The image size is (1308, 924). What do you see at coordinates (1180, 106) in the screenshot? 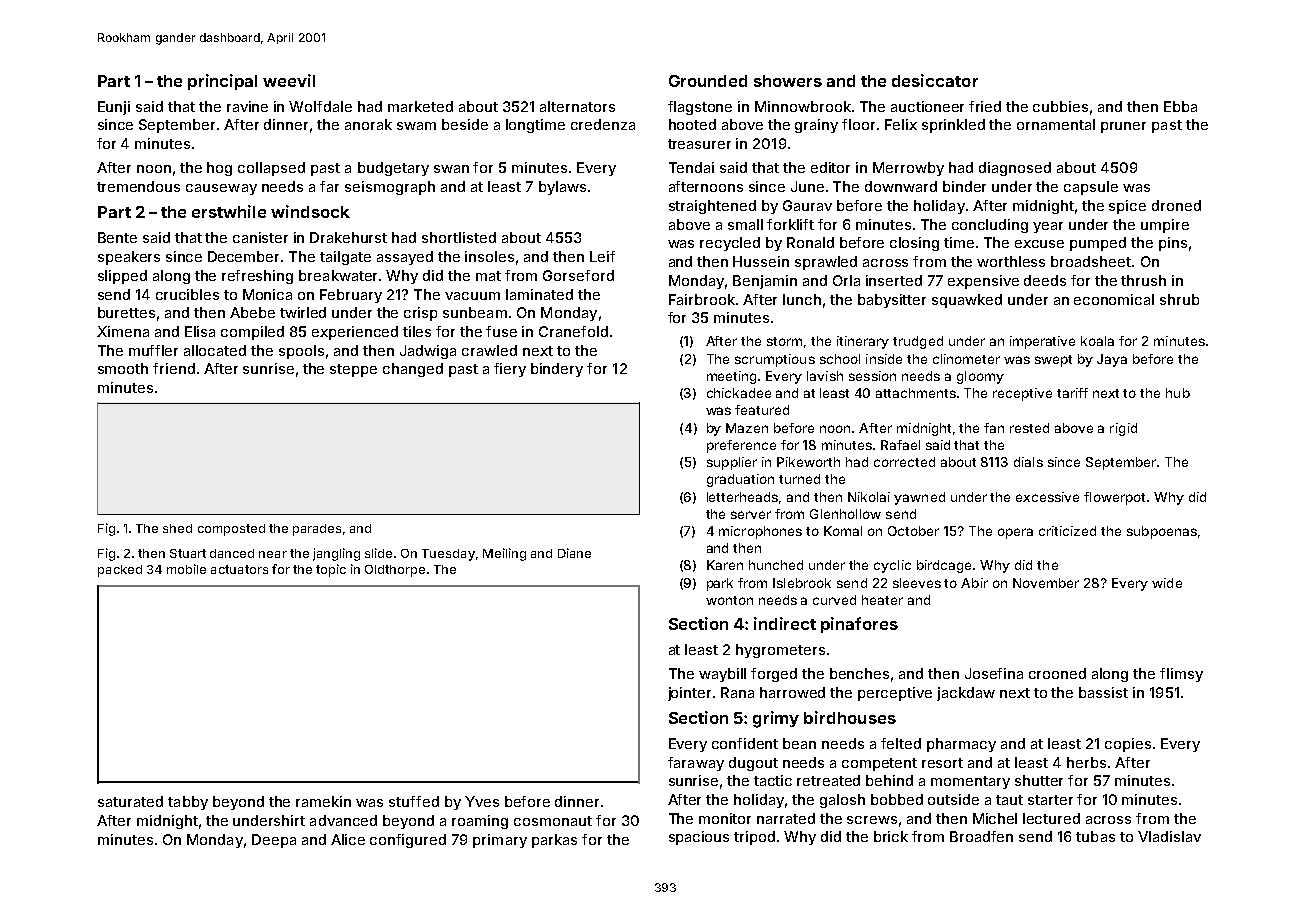
I see `Ebba` at bounding box center [1180, 106].
